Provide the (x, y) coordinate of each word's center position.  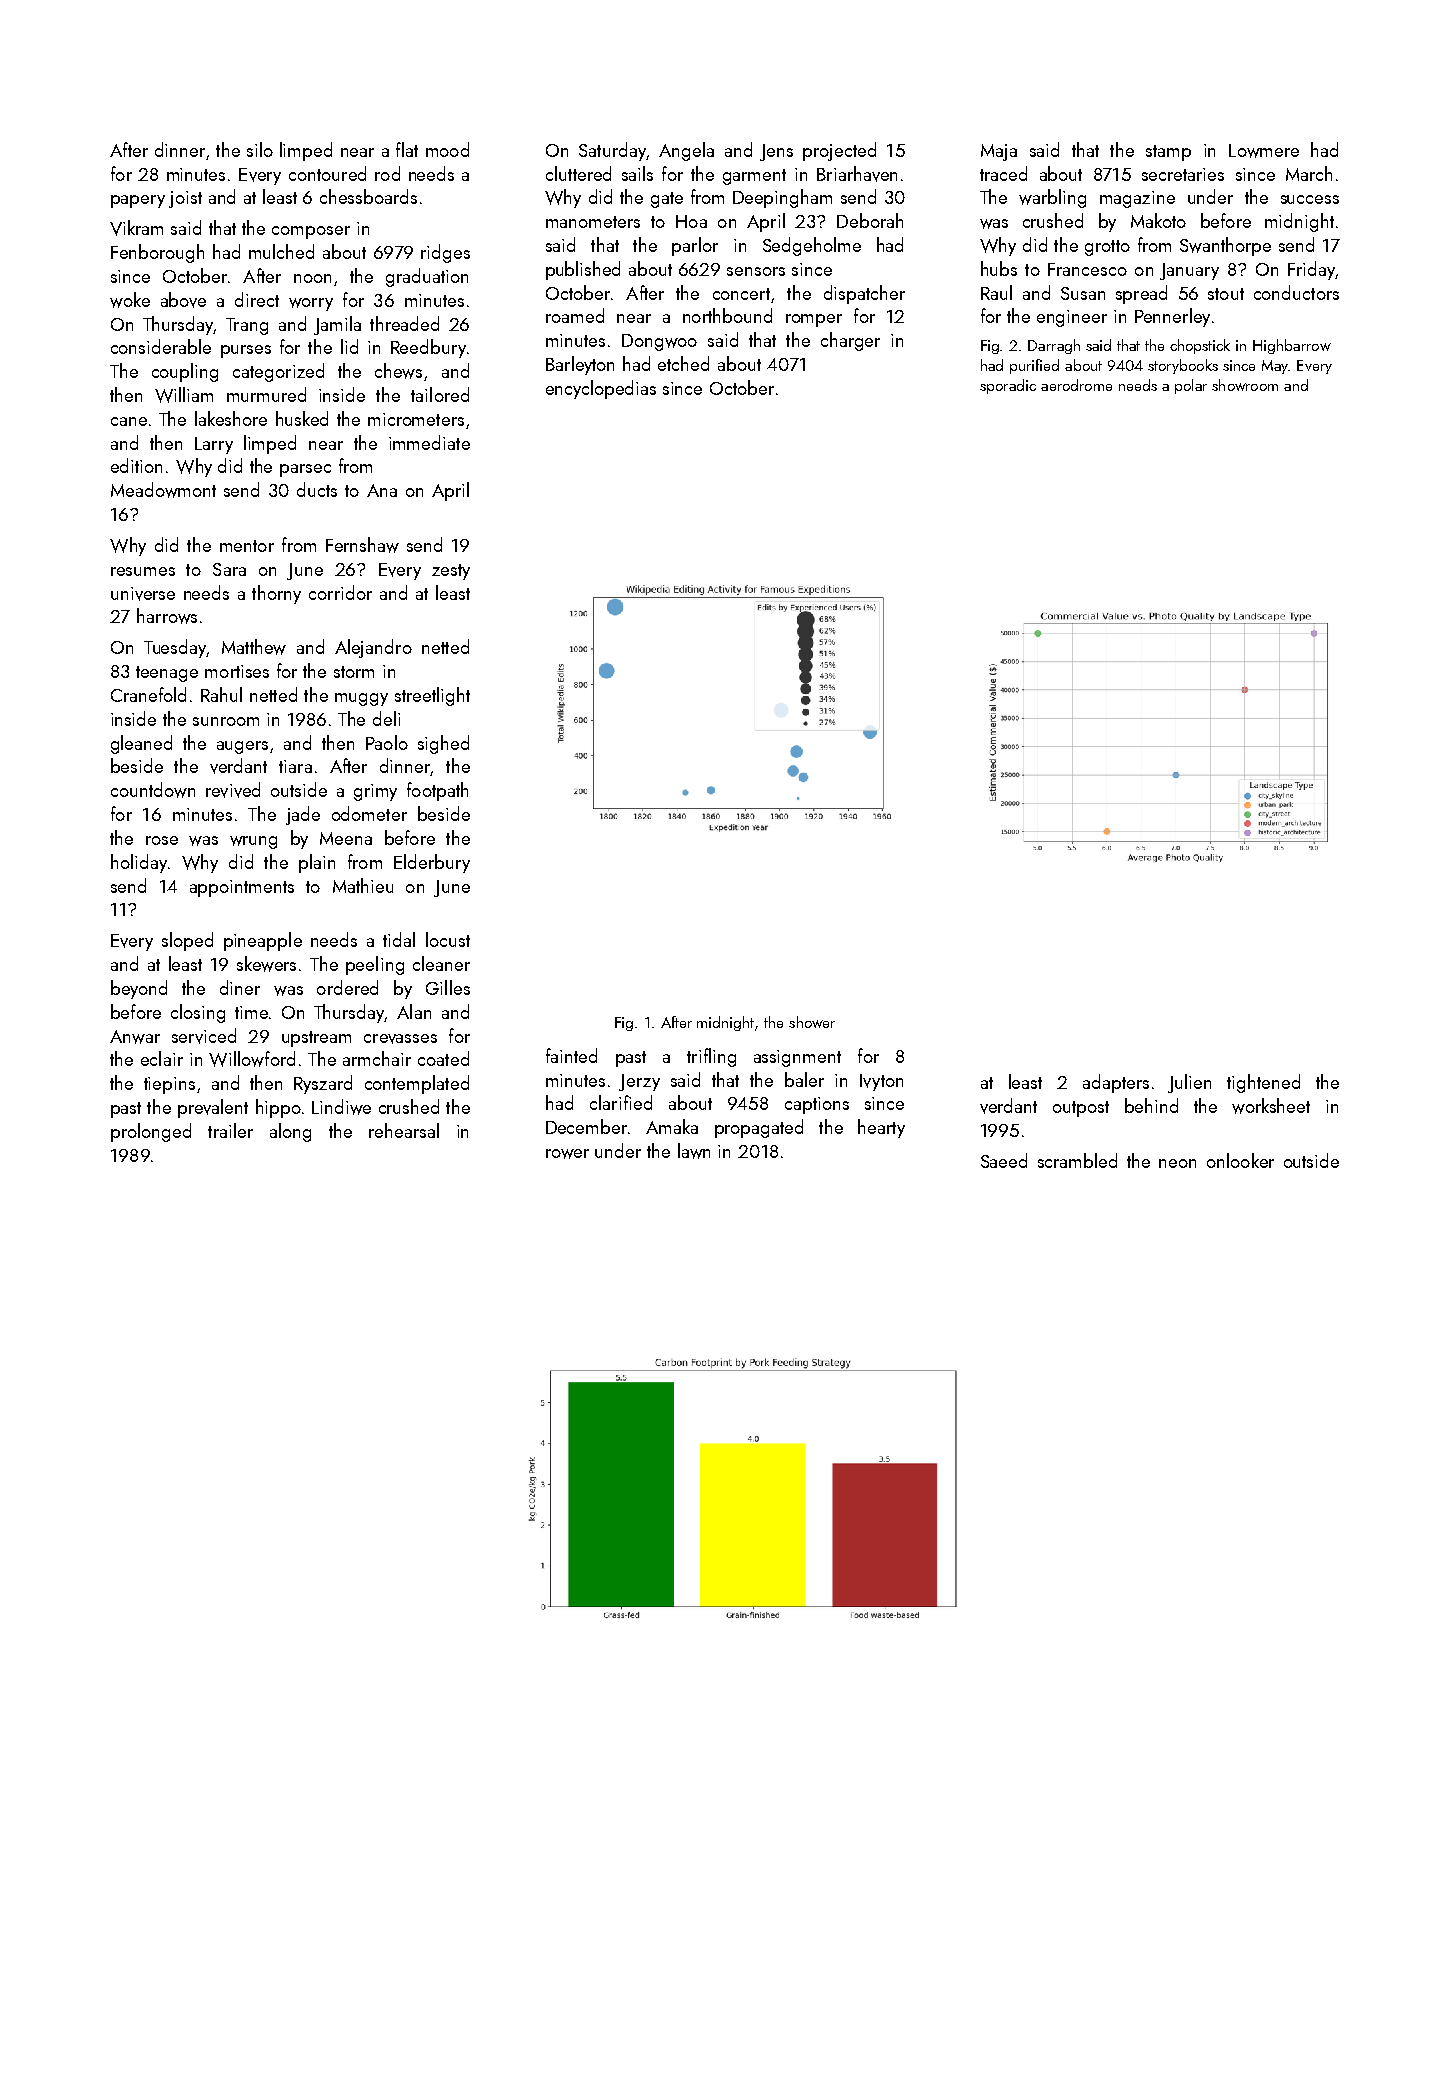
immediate (429, 442)
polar (1191, 386)
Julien (1189, 1083)
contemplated (417, 1084)
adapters (1116, 1083)
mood (447, 149)
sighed (443, 744)
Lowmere (1264, 151)
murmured (266, 394)
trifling (711, 1057)
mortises (237, 671)
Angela (686, 151)
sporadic (1008, 386)
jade (303, 815)
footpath (437, 791)
